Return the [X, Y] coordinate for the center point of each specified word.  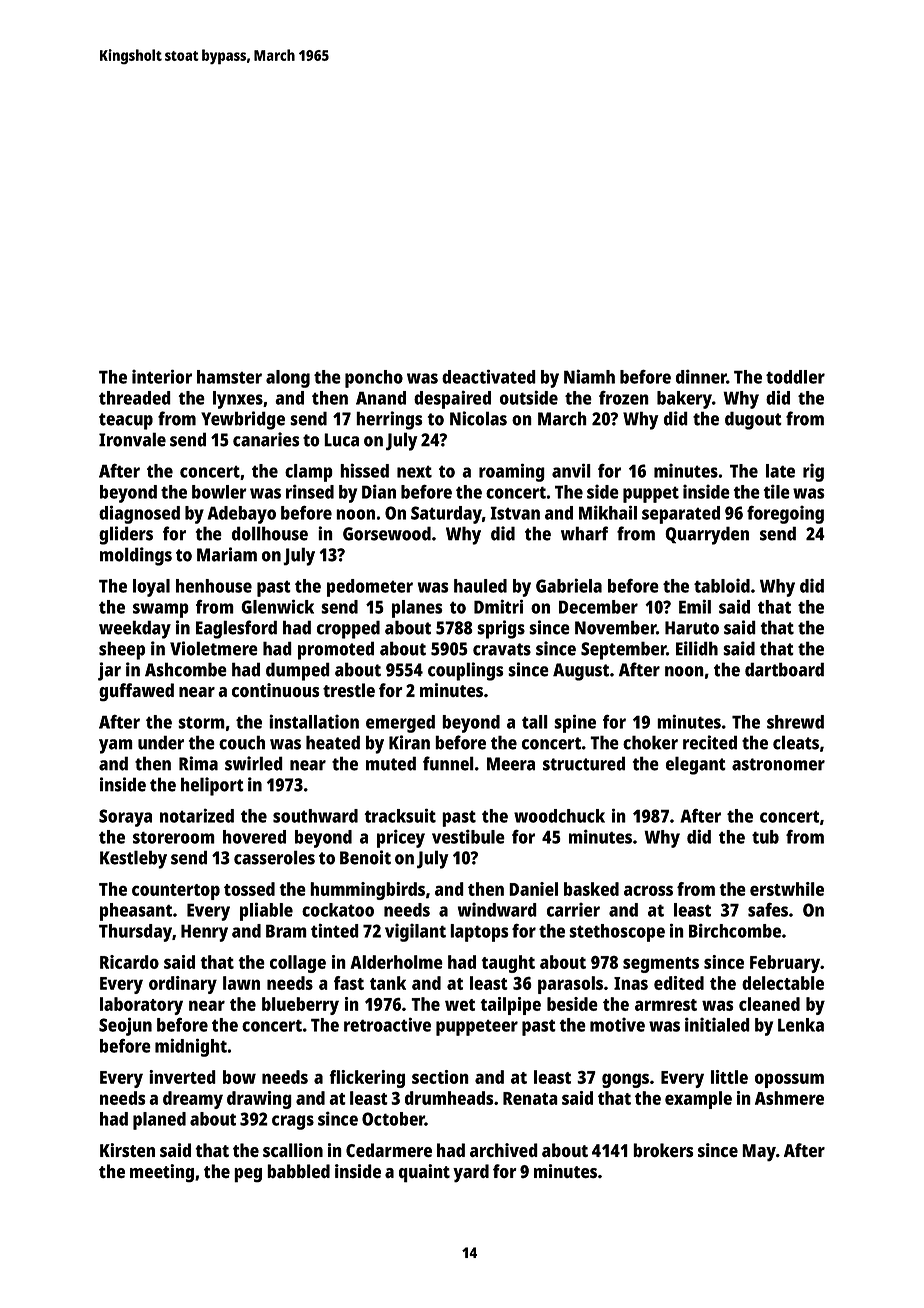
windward [497, 910]
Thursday [135, 933]
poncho [374, 379]
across [648, 890]
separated [681, 515]
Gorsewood [387, 533]
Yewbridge [243, 420]
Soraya [125, 818]
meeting [162, 1173]
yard [471, 1173]
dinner [701, 376]
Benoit [365, 857]
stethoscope [617, 933]
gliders [126, 535]
